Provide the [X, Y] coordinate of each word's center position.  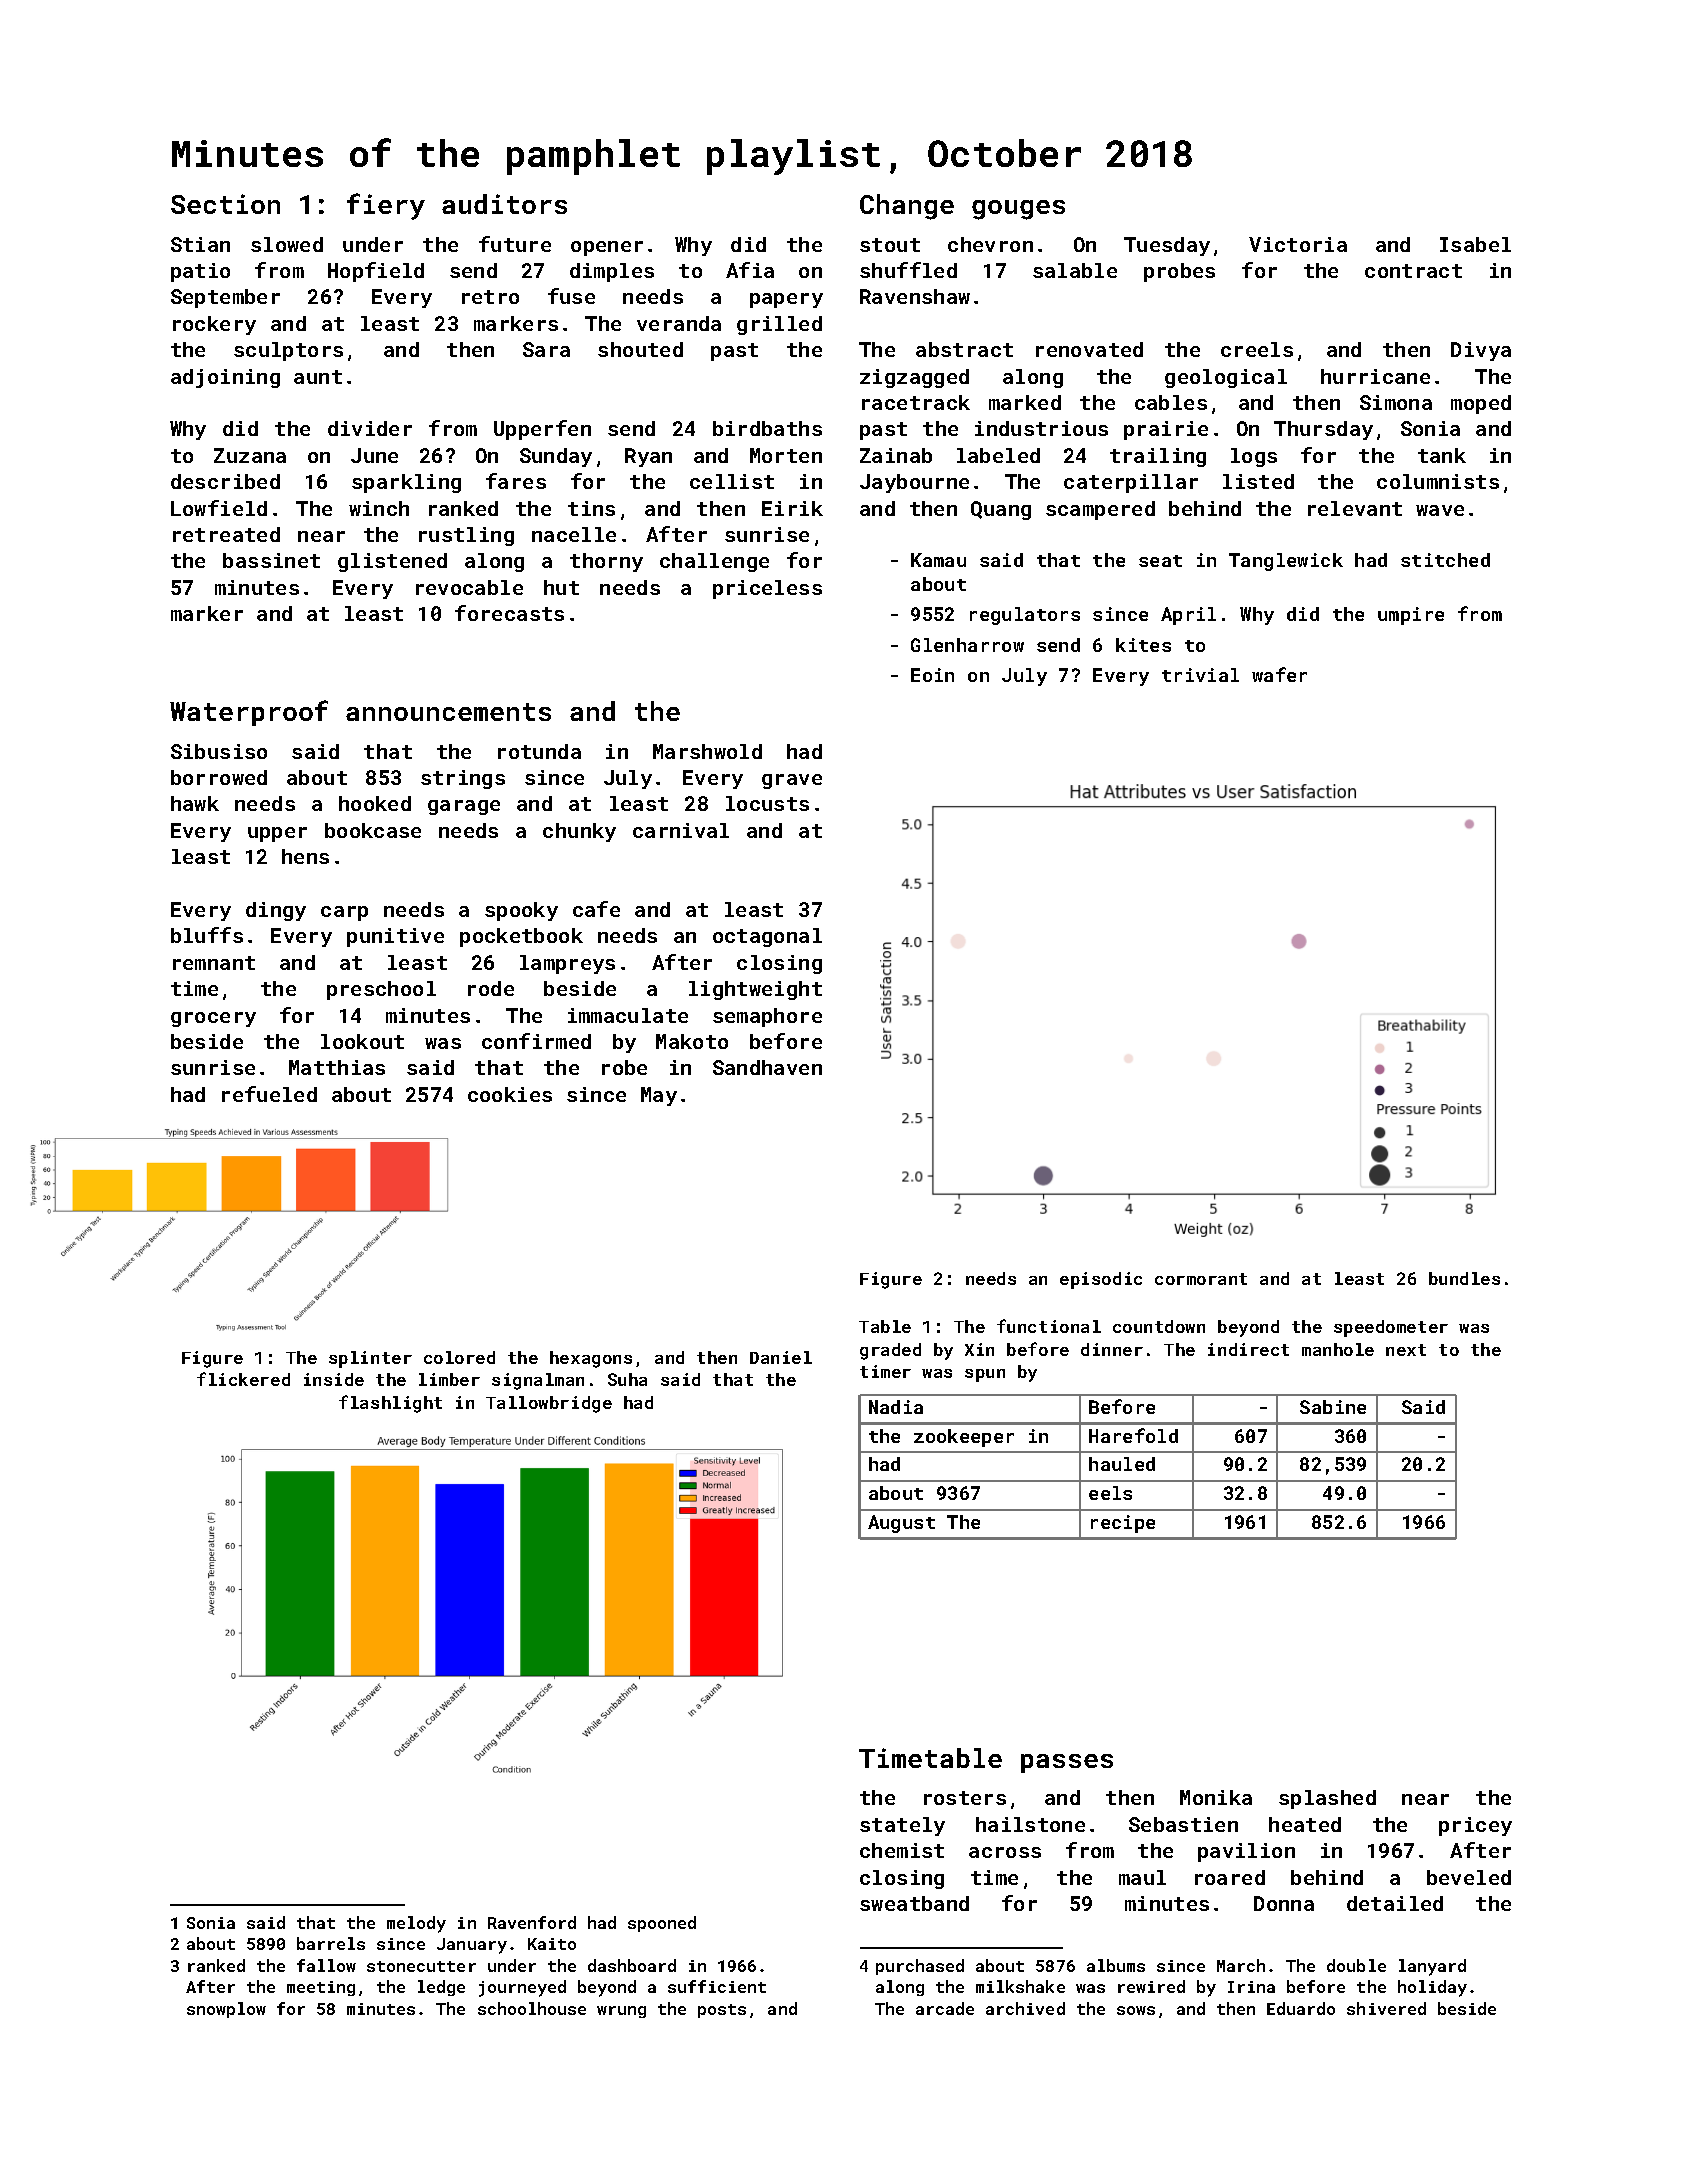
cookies [510, 1094]
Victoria [1298, 244]
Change [907, 207]
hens [305, 856]
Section [225, 204]
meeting [321, 1988]
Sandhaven [767, 1067]
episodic [1101, 1280]
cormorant [1201, 1279]
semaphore [767, 1017]
